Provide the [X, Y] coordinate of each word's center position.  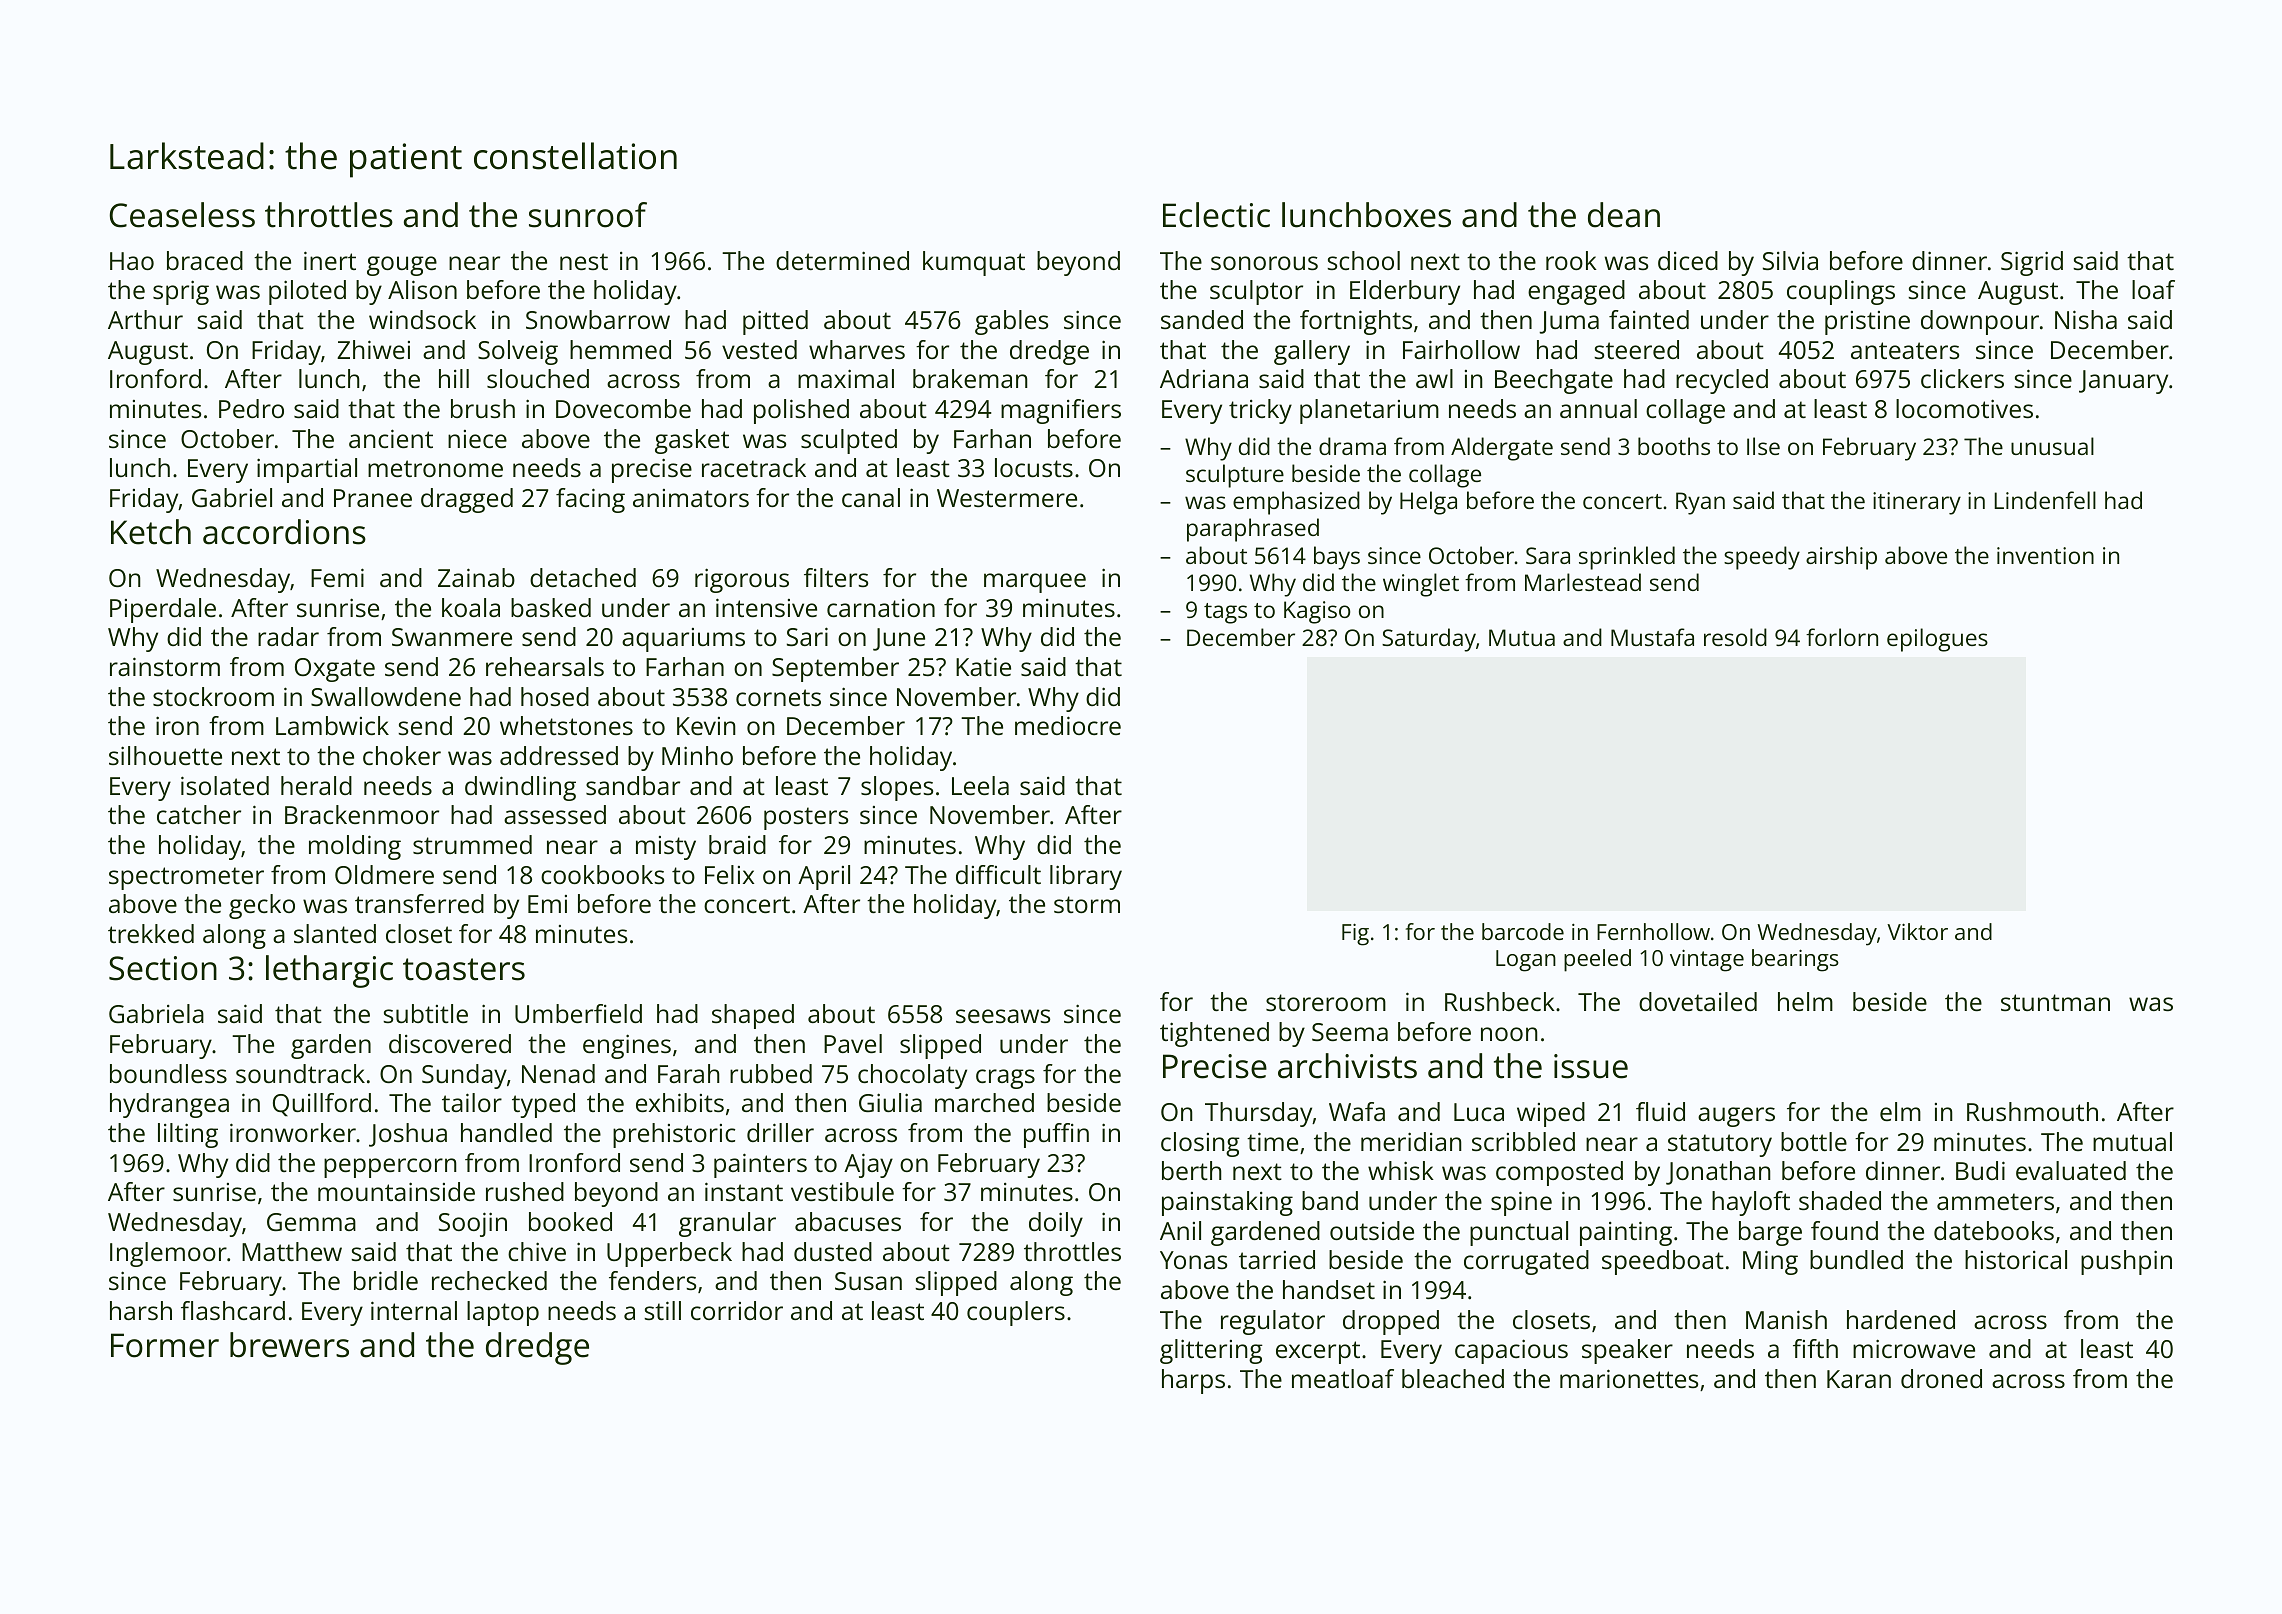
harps [1193, 1381]
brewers [289, 1345]
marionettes [1629, 1378]
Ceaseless [182, 215]
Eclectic [1216, 215]
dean [1624, 215]
